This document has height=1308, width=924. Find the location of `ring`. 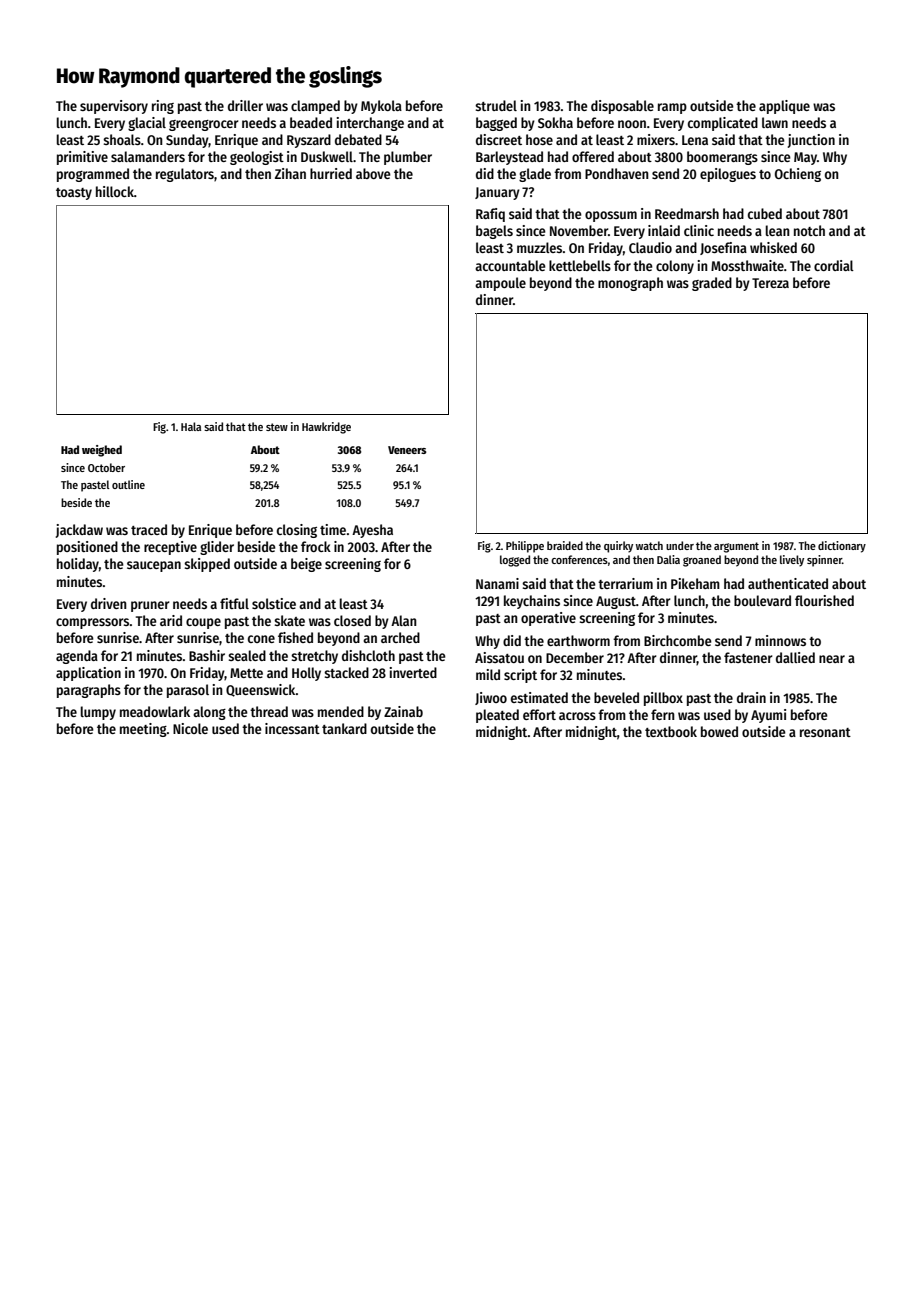

ring is located at coordinates (163, 107).
